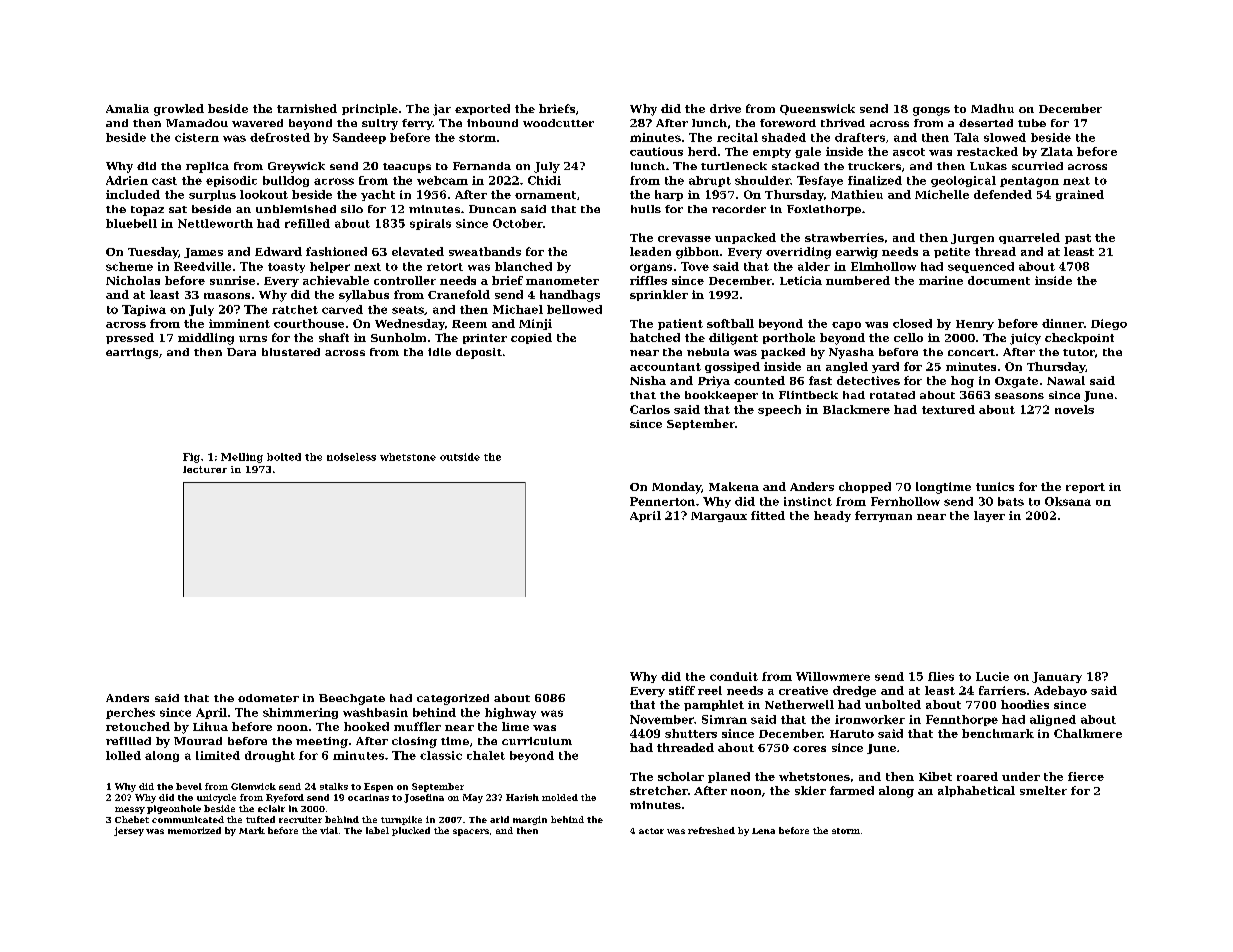 Image resolution: width=1233 pixels, height=952 pixels. I want to click on finalized, so click(875, 180).
